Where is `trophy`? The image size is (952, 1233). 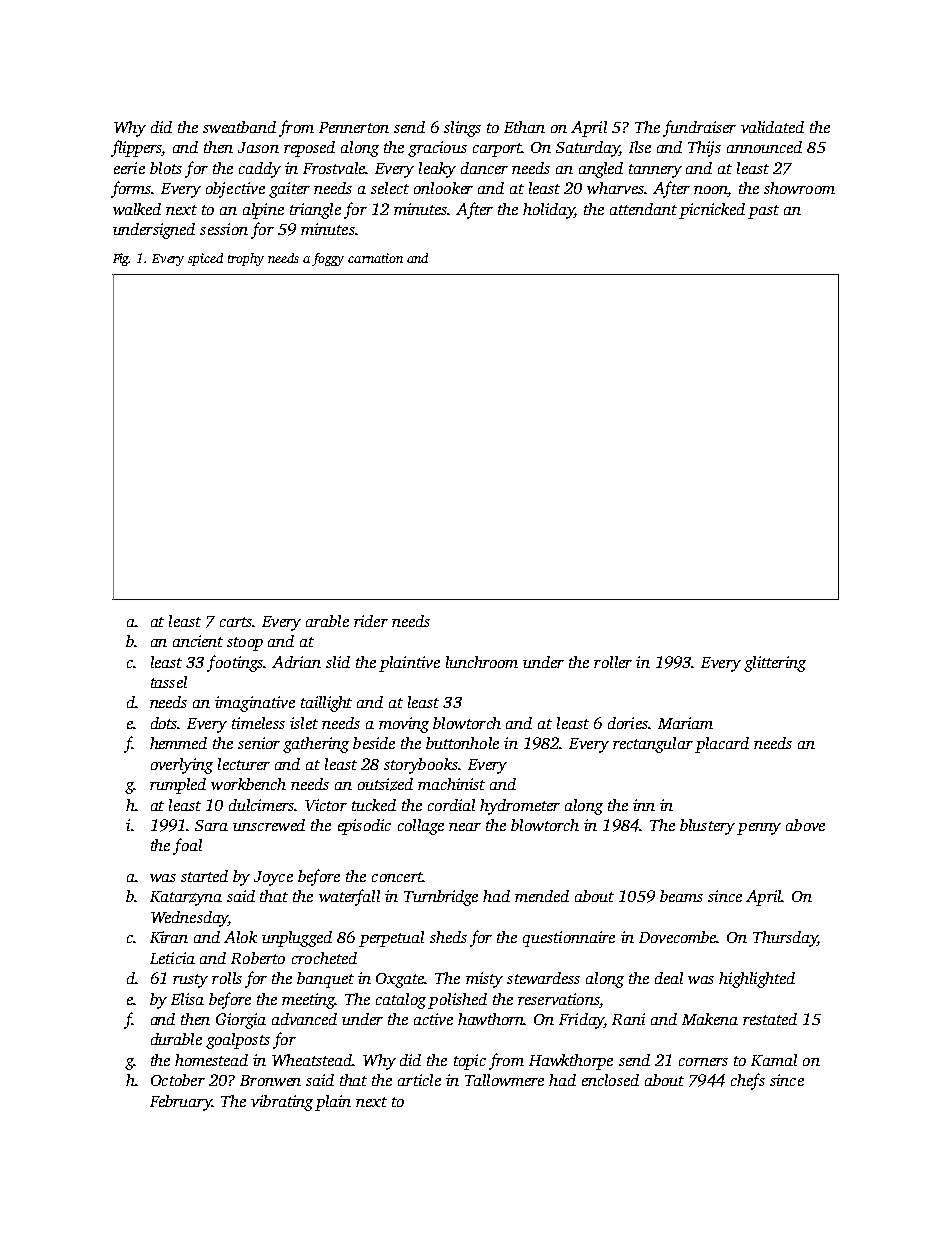
trophy is located at coordinates (246, 259).
